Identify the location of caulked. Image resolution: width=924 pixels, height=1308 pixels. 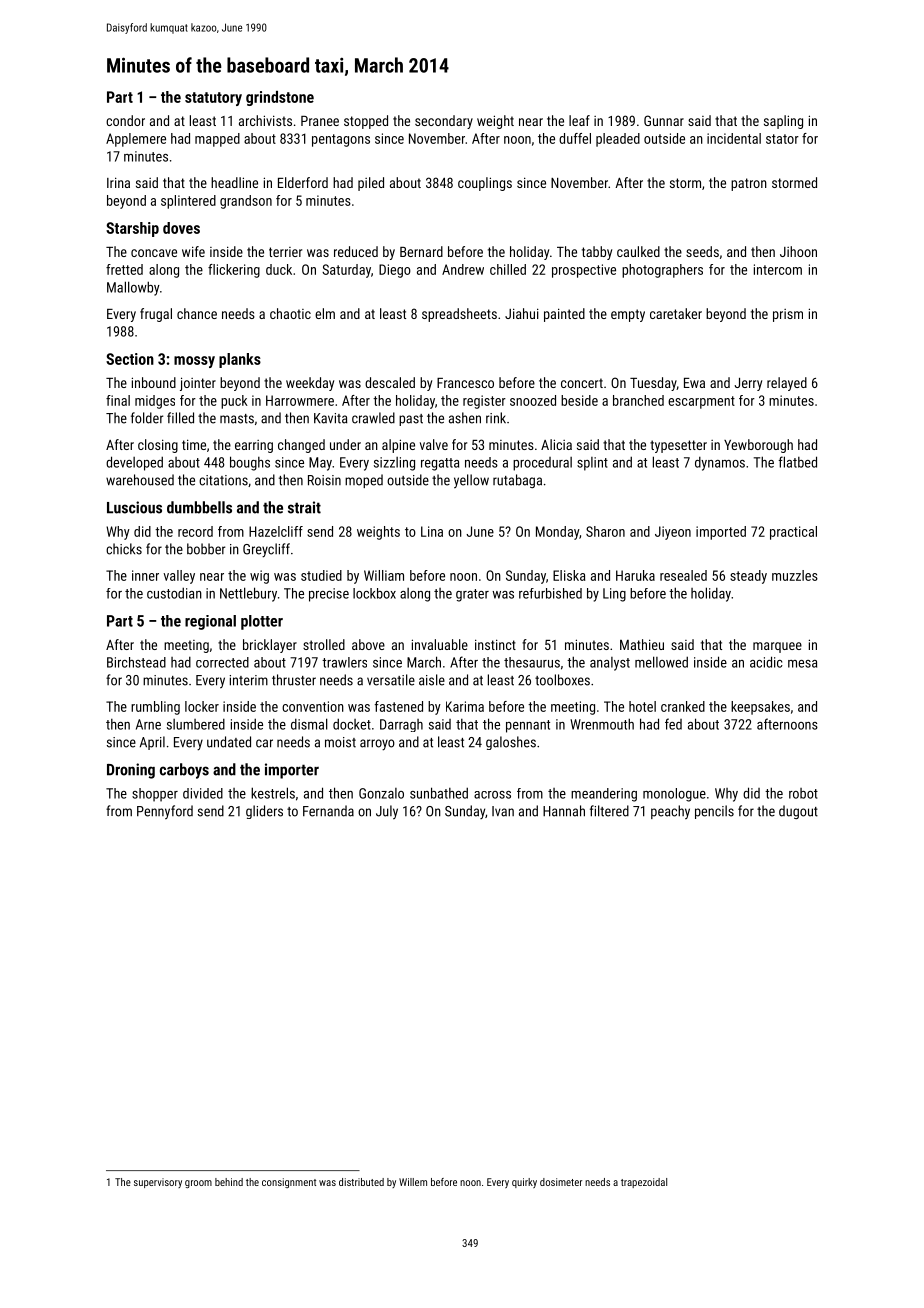
(638, 251).
